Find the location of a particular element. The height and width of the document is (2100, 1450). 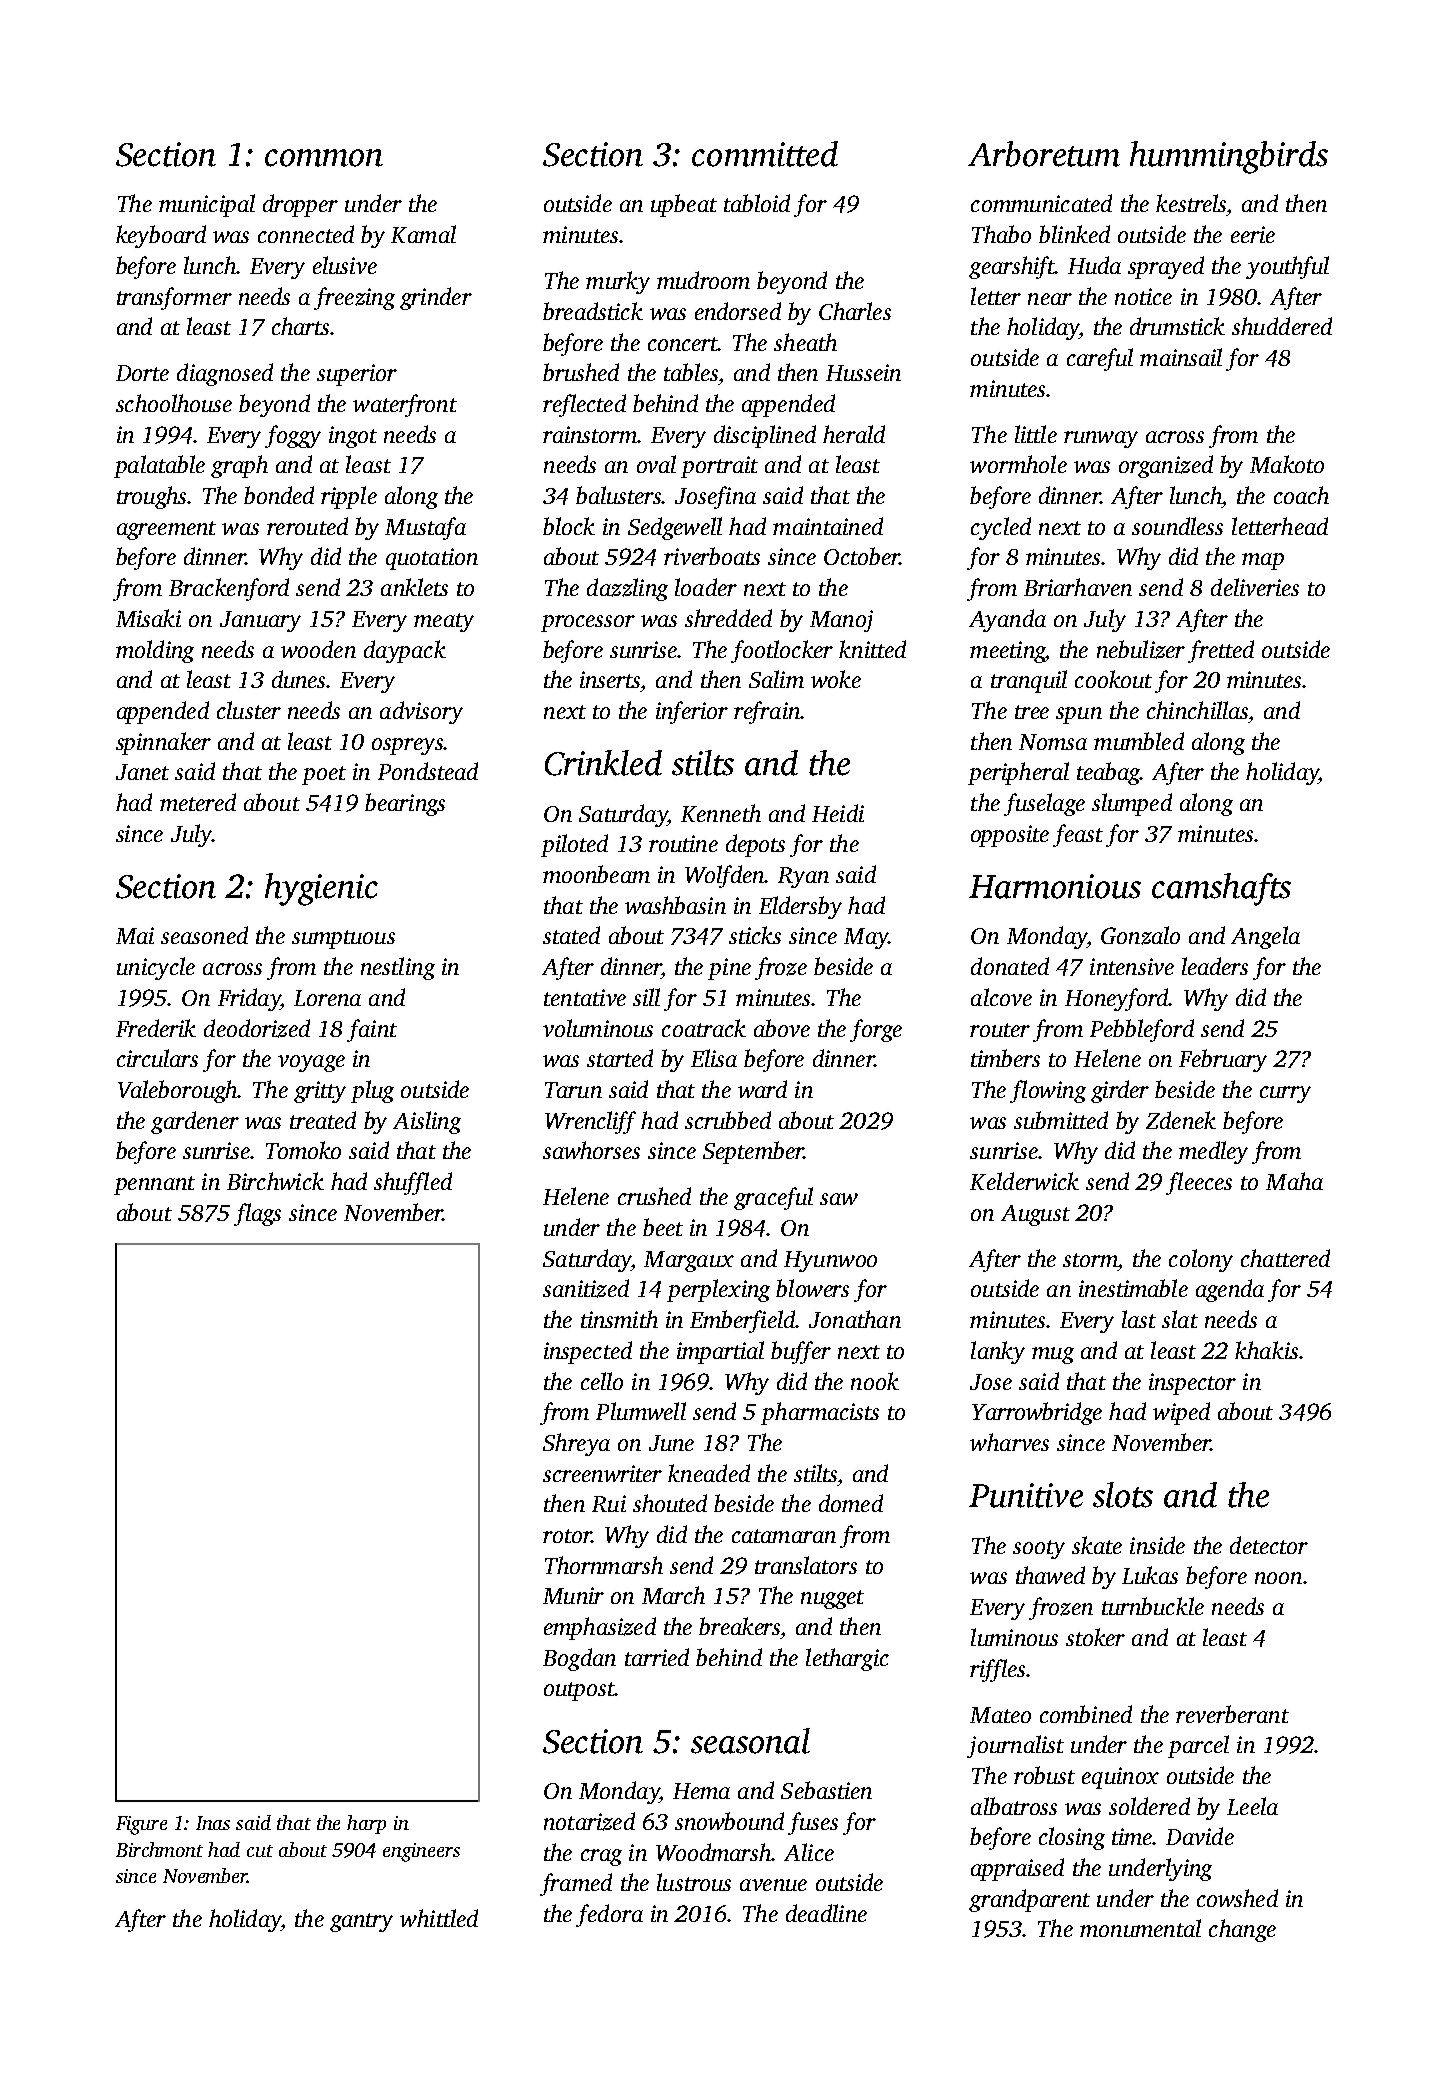

committed is located at coordinates (765, 154).
